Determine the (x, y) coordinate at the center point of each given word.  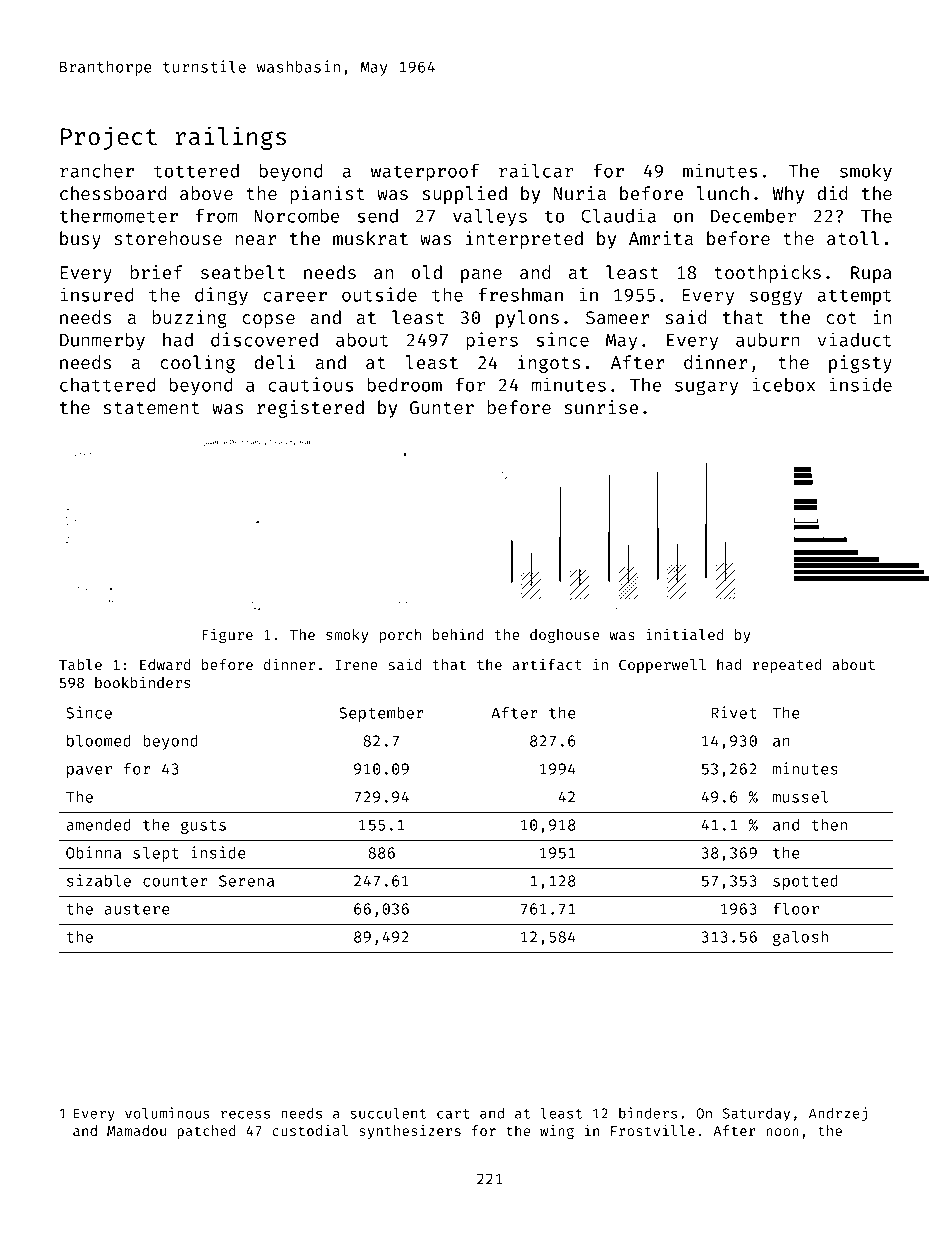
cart (453, 1114)
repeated (787, 666)
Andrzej (838, 1114)
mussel (800, 796)
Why (788, 195)
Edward (165, 664)
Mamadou (136, 1130)
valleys (490, 217)
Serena (246, 881)
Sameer (617, 317)
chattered (107, 385)
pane (481, 276)
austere (137, 909)
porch (400, 636)
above (206, 193)
